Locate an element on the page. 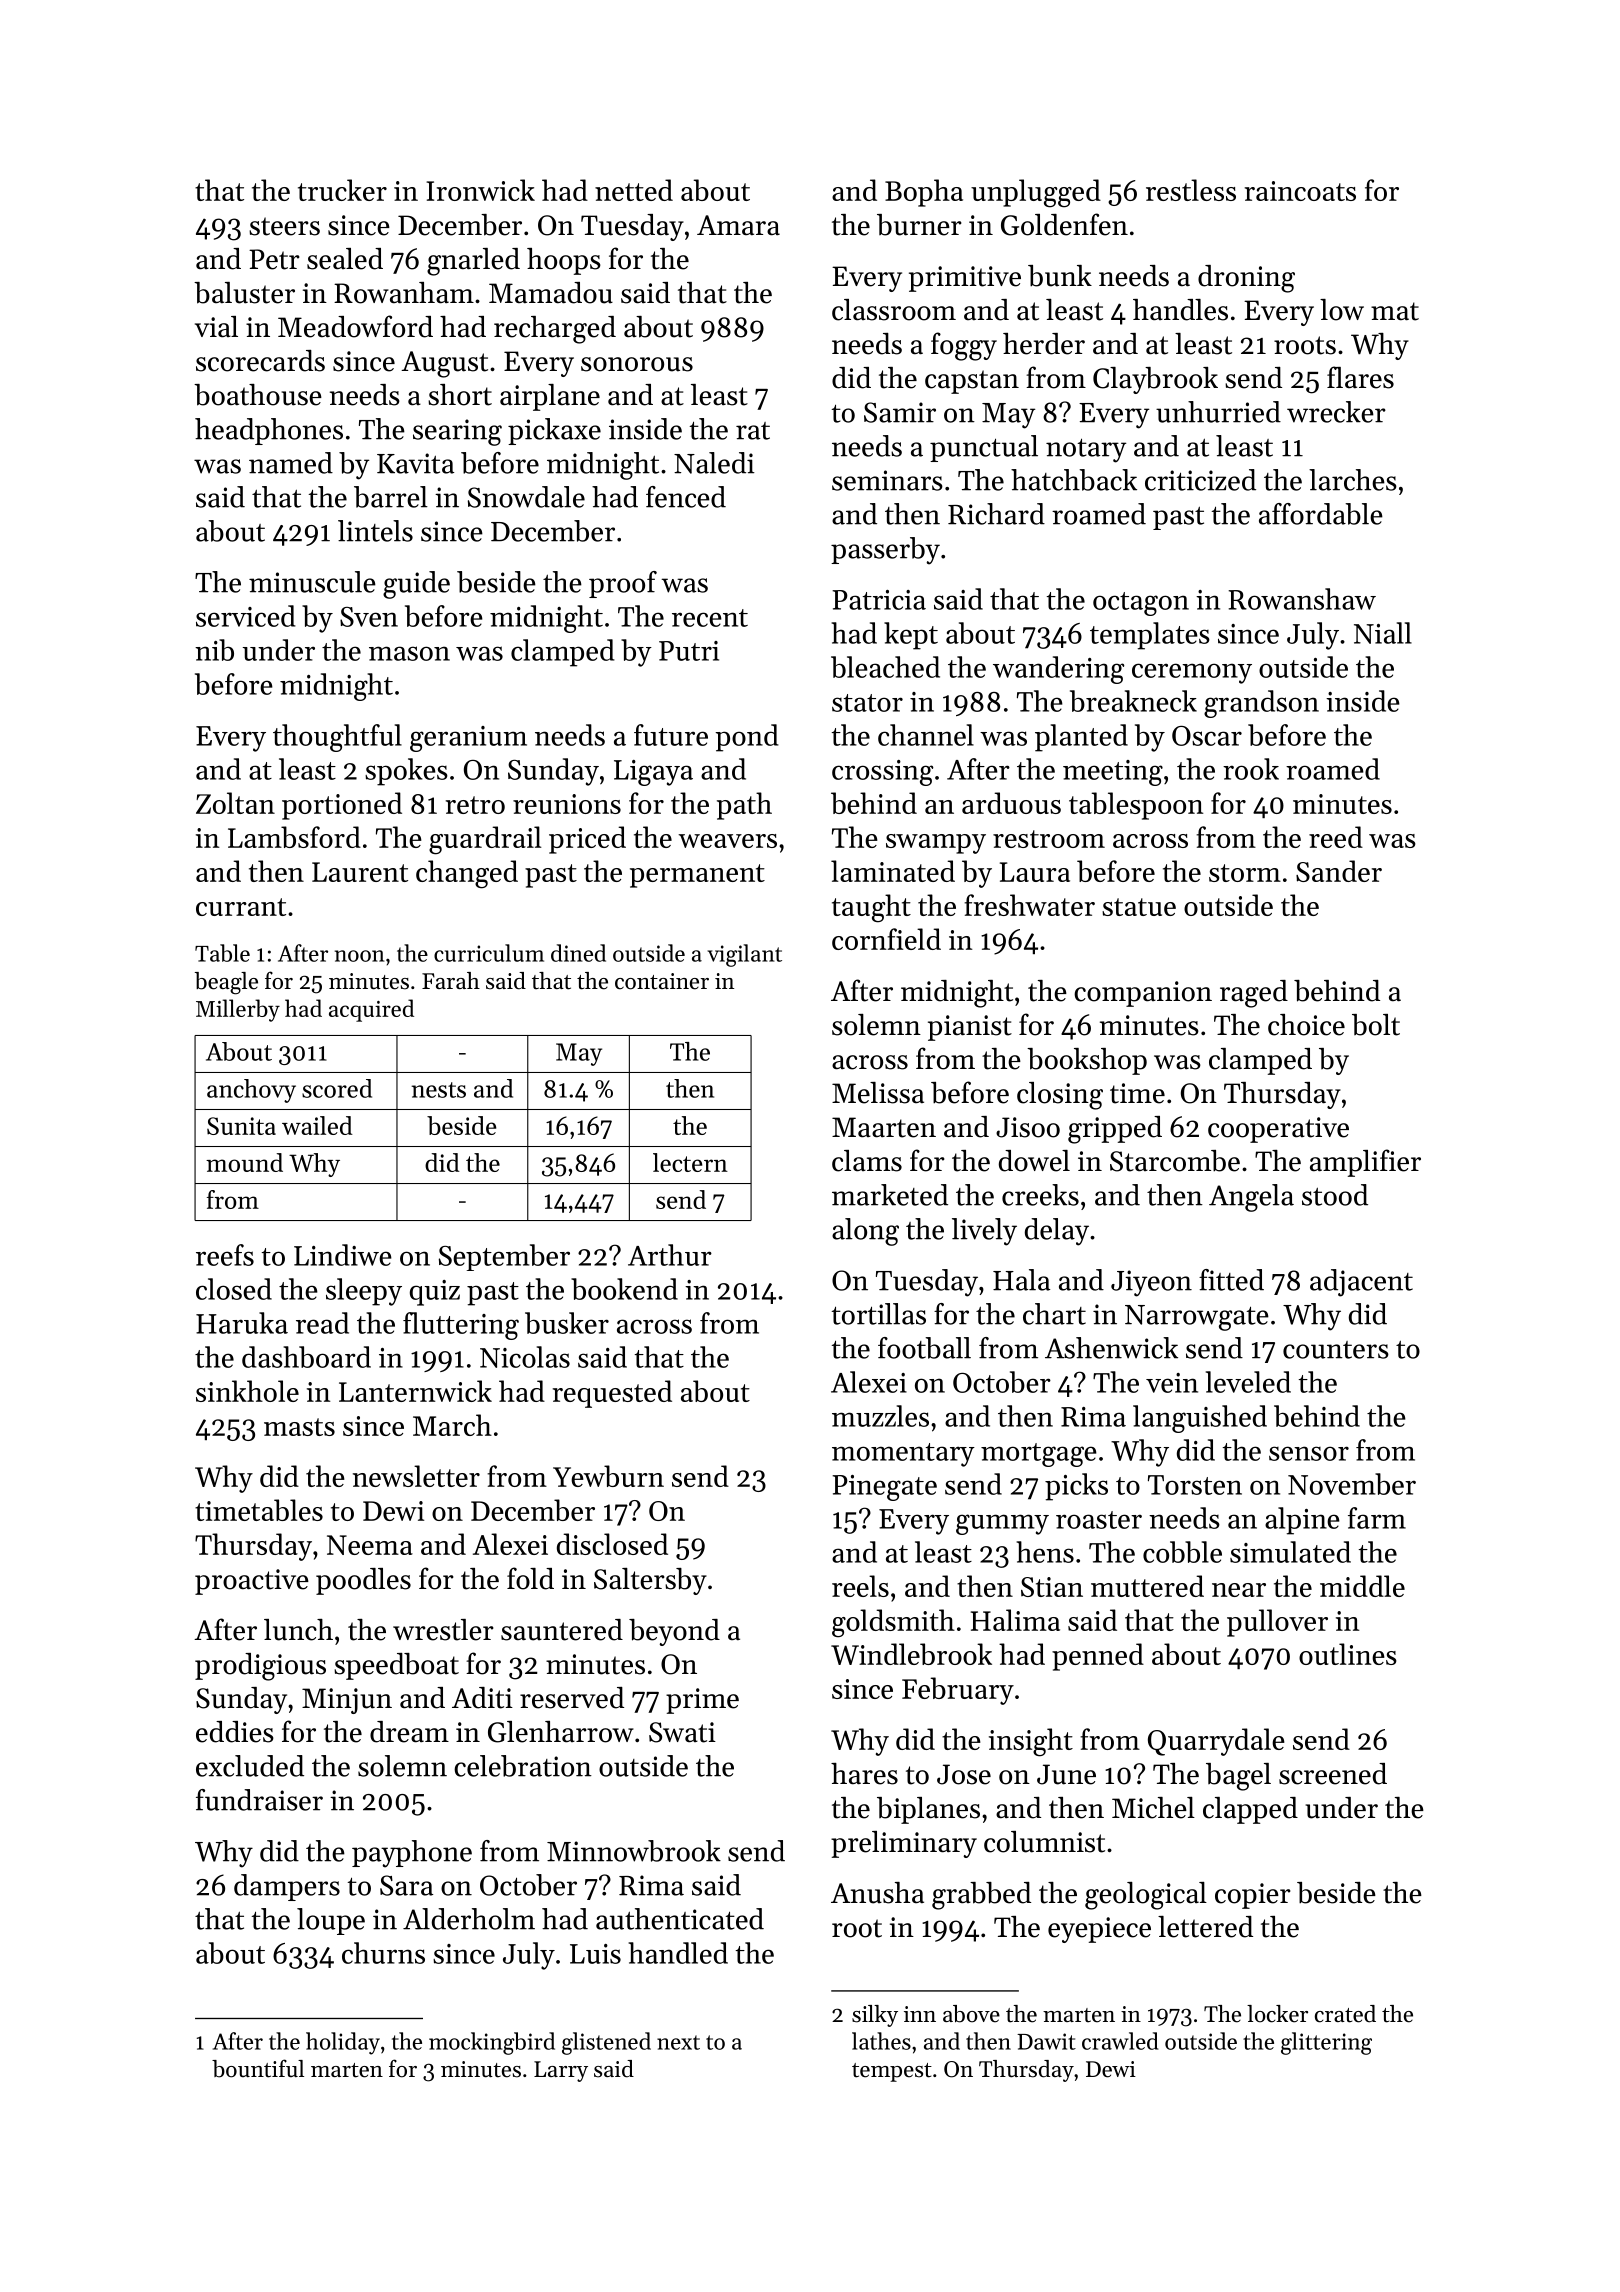  geranium is located at coordinates (468, 739).
